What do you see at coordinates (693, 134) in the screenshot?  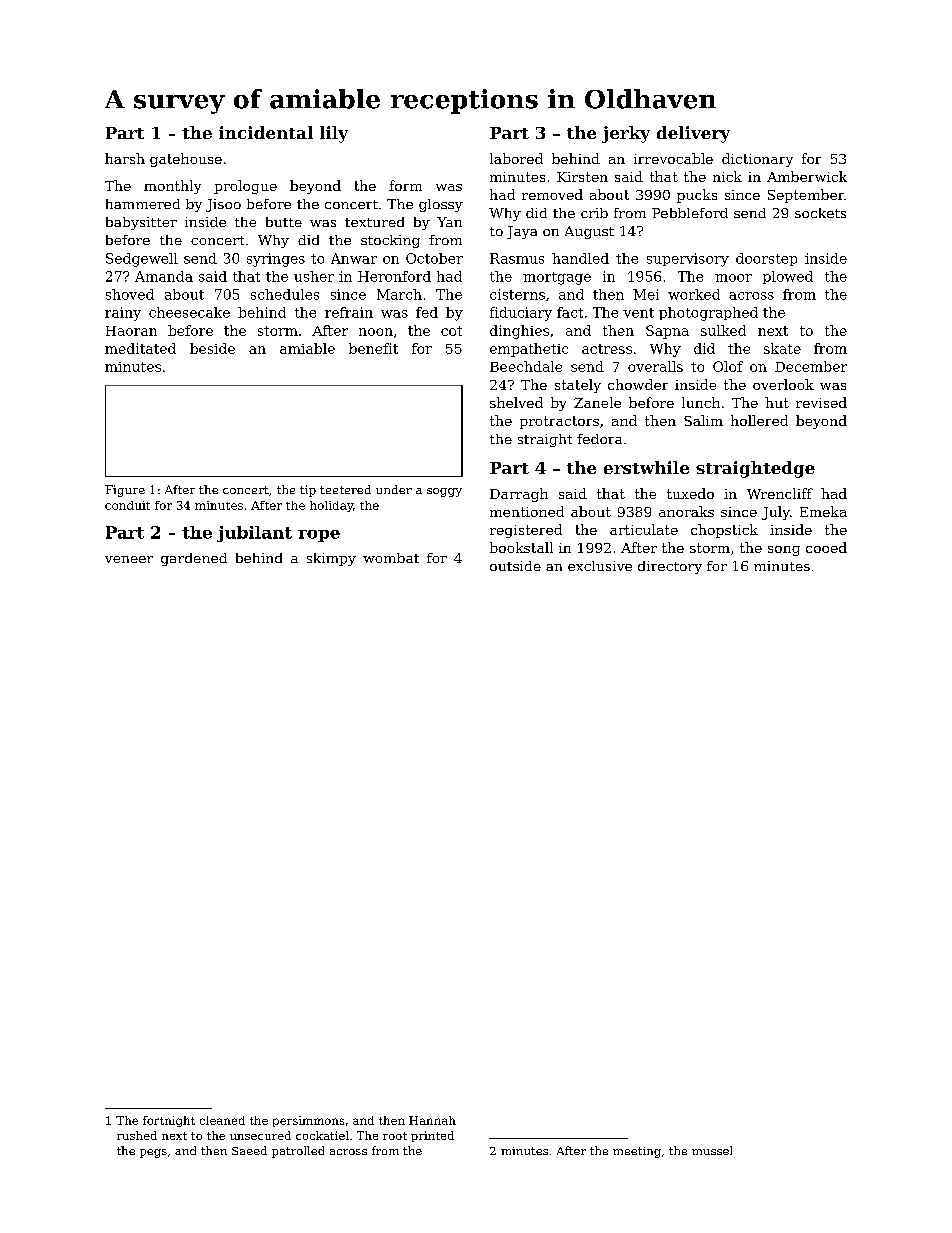 I see `delivery` at bounding box center [693, 134].
